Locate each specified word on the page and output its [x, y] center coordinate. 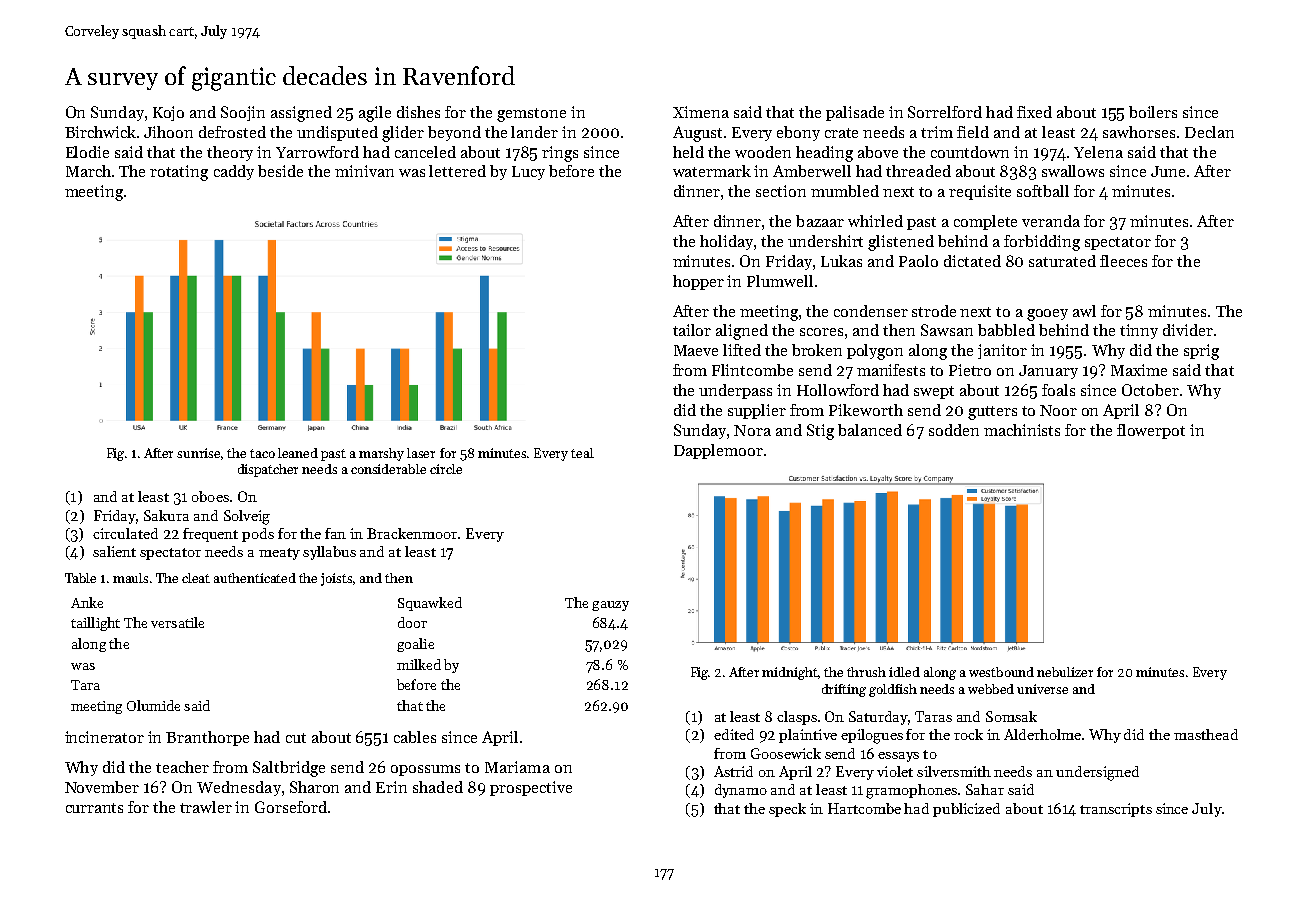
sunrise [199, 454]
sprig [1201, 352]
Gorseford [291, 807]
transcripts [1116, 810]
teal [582, 453]
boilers [1153, 112]
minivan [364, 171]
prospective [531, 788]
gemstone [531, 115]
